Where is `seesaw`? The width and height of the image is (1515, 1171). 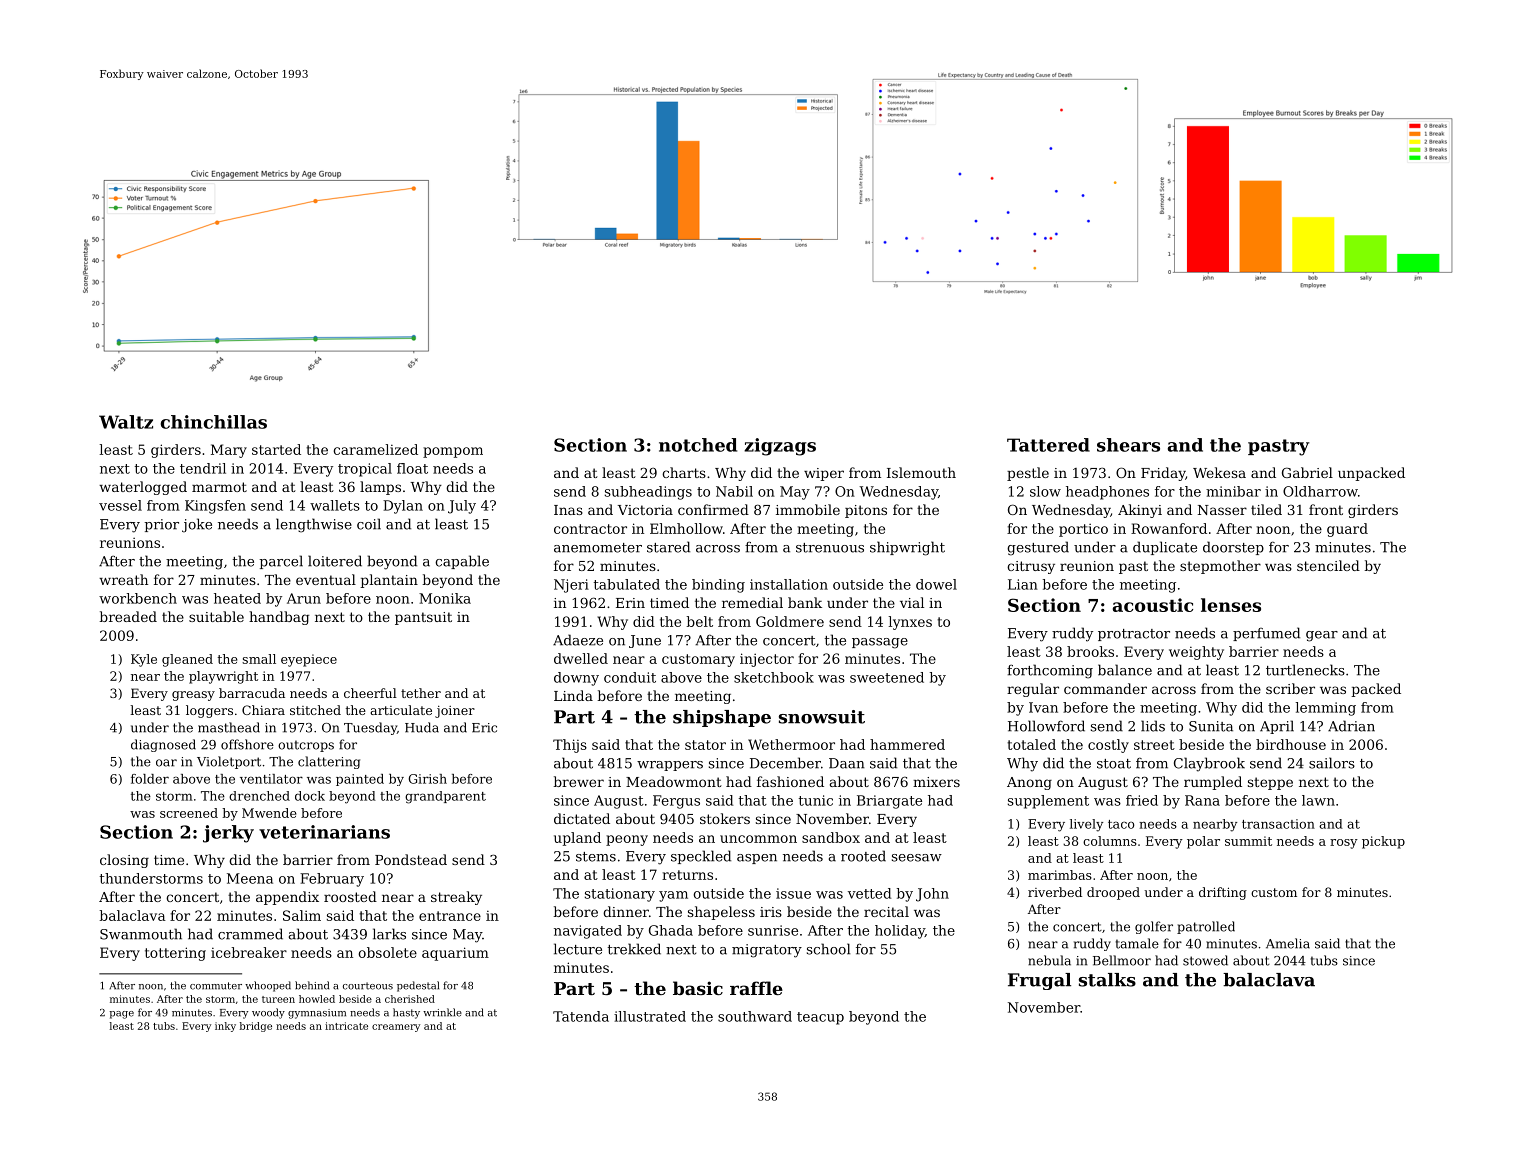 seesaw is located at coordinates (917, 858).
